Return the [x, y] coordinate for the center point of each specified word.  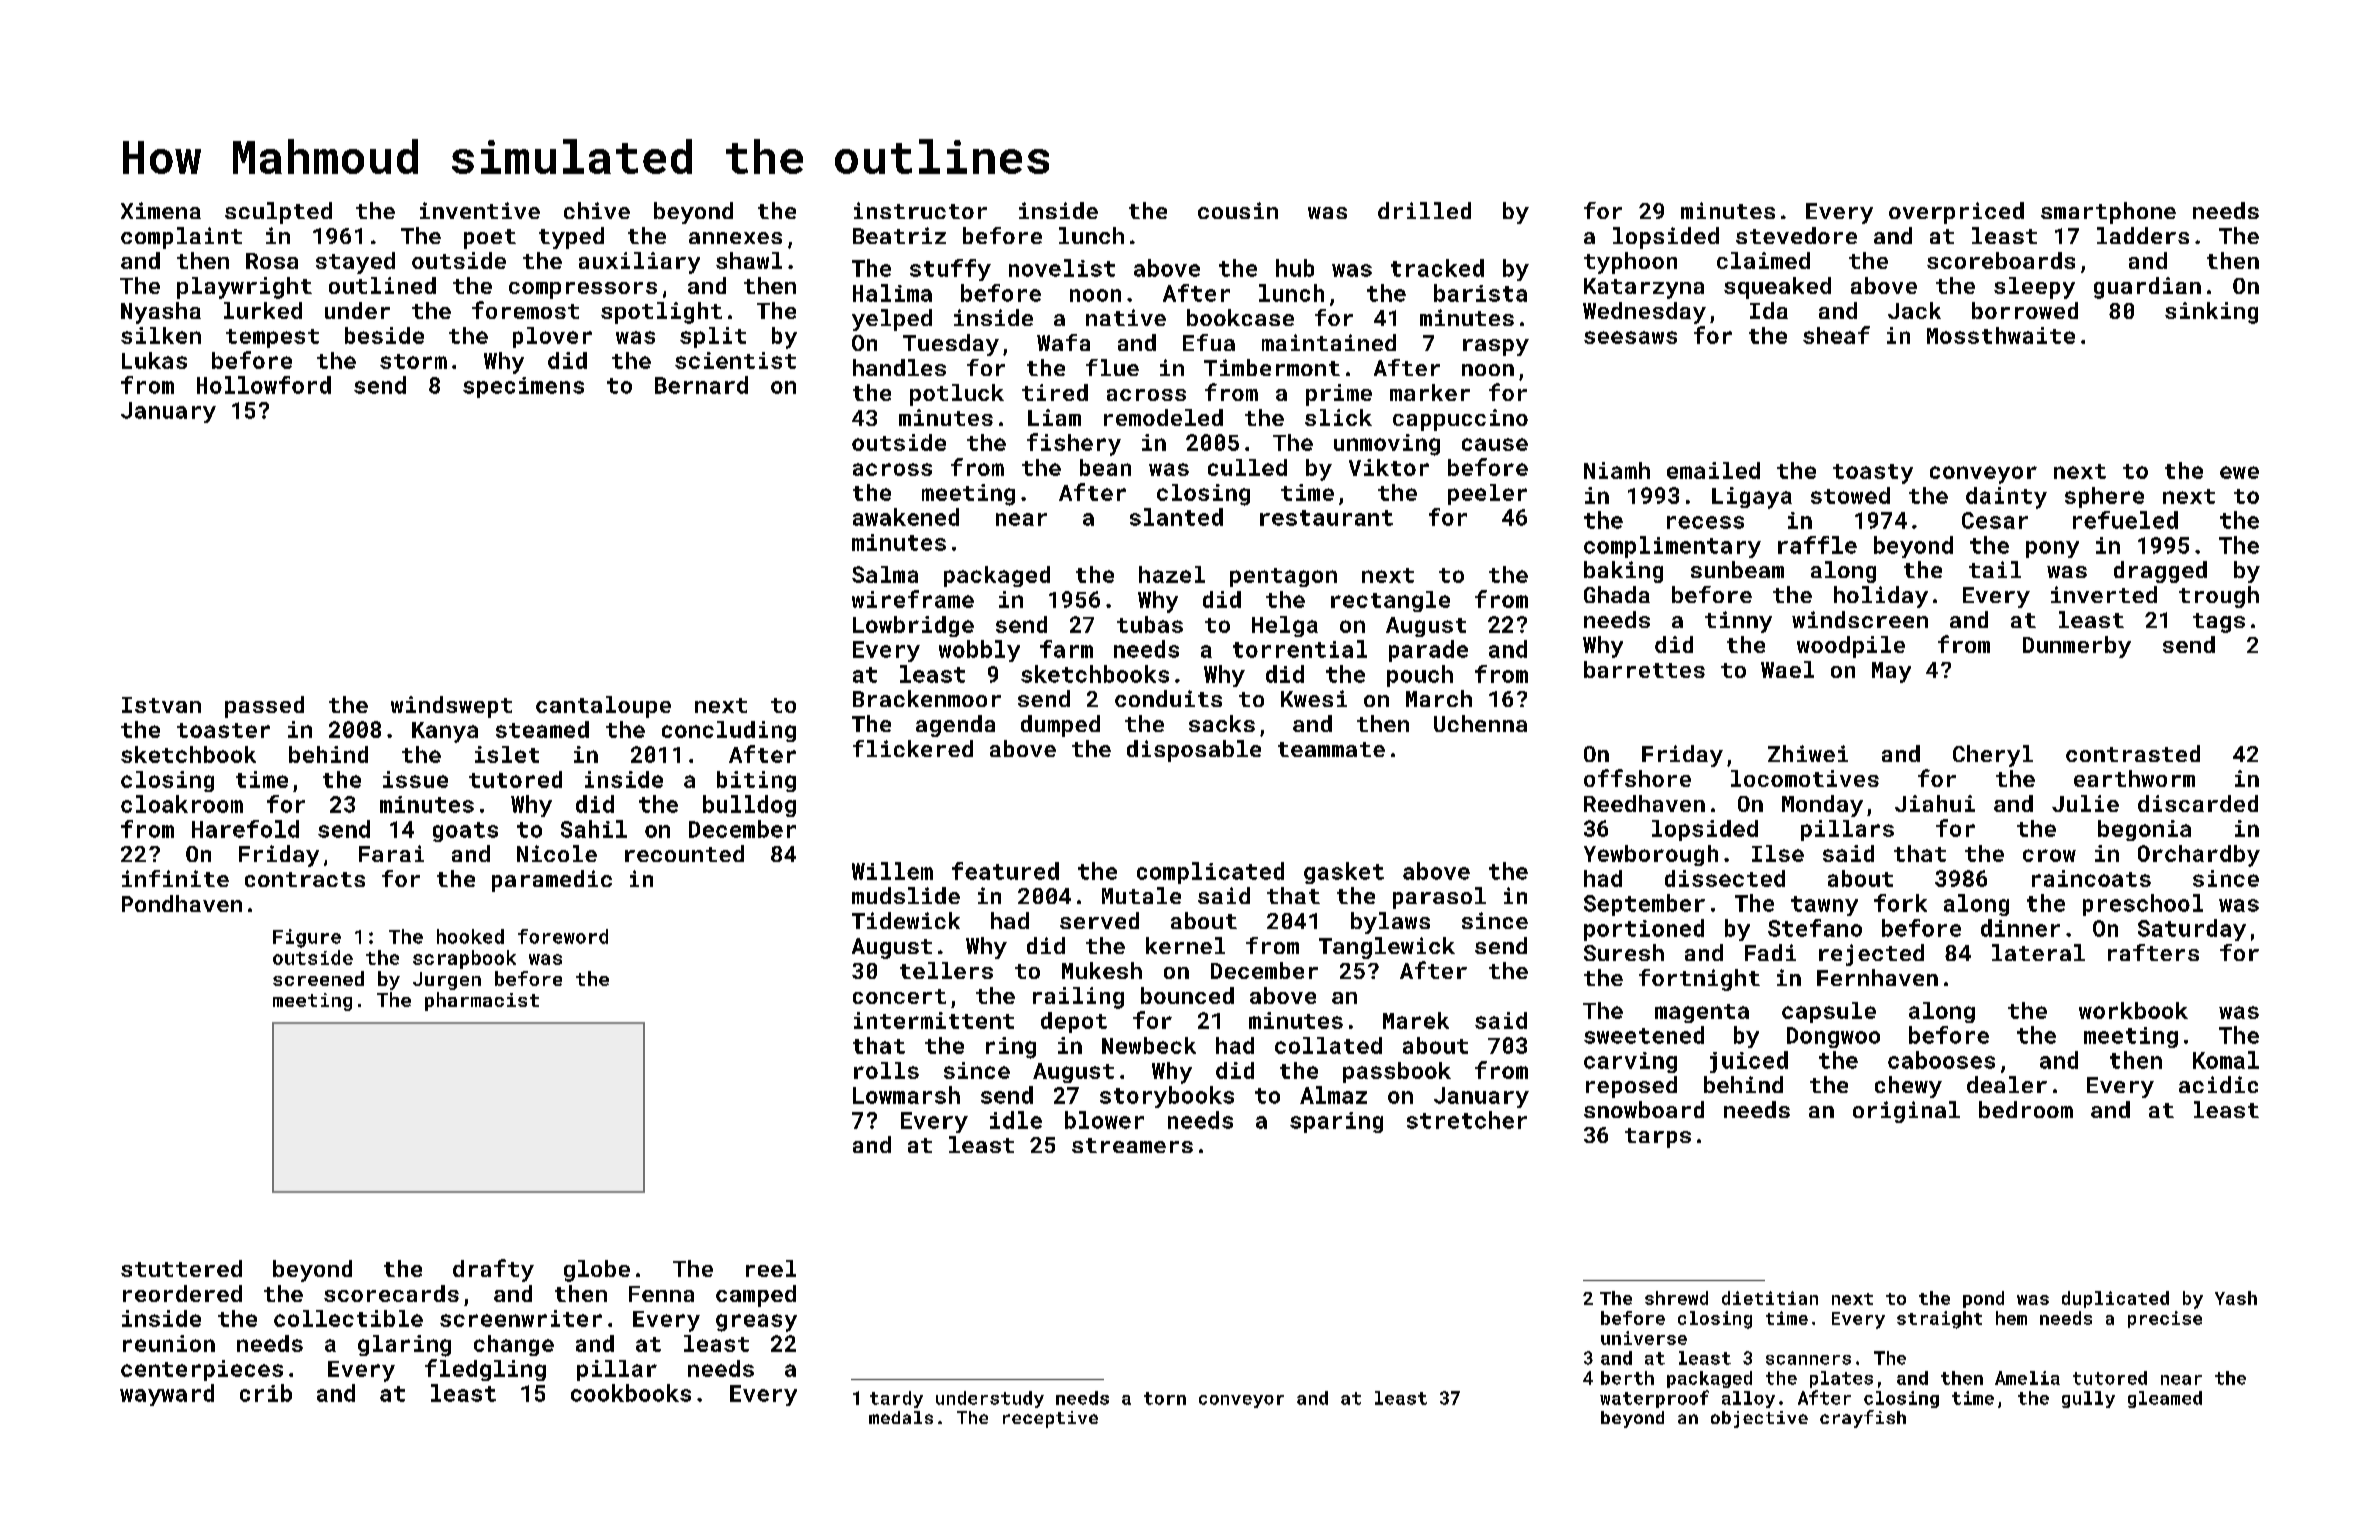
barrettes [1644, 669]
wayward [167, 1395]
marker [1430, 392]
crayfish [1863, 1419]
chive [597, 210]
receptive [1050, 1419]
